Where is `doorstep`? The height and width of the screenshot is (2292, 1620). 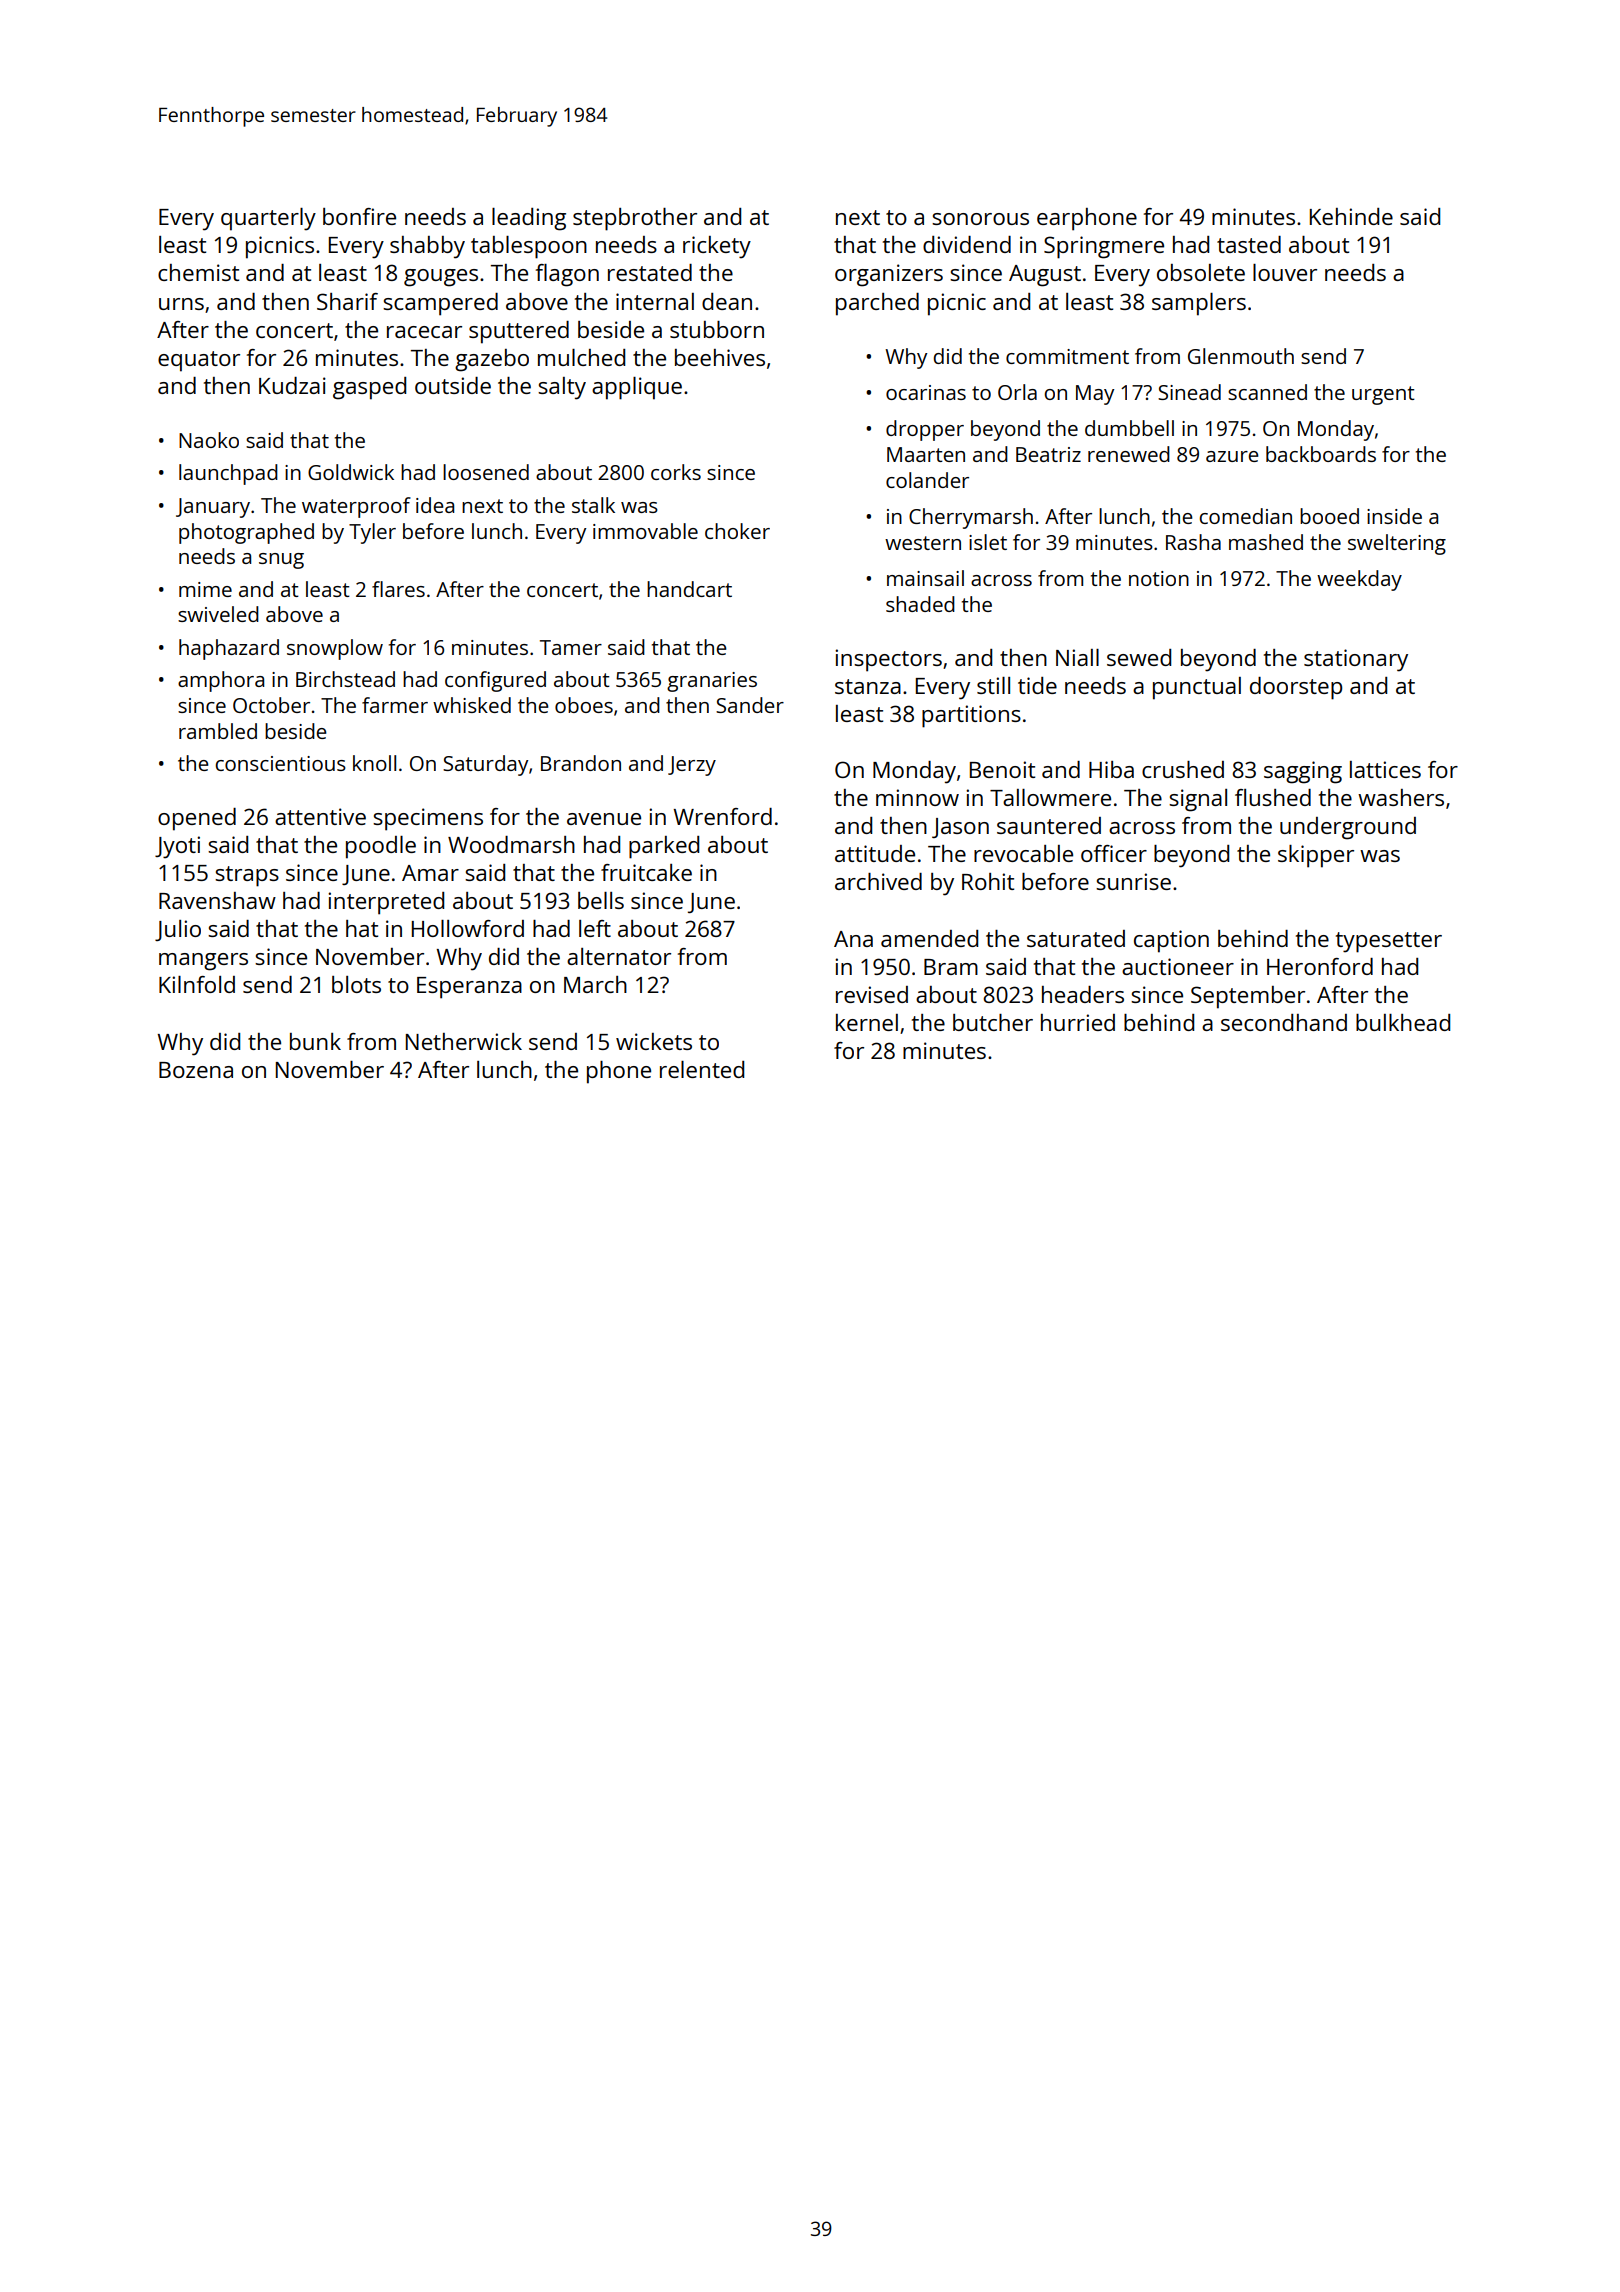 doorstep is located at coordinates (1296, 688).
